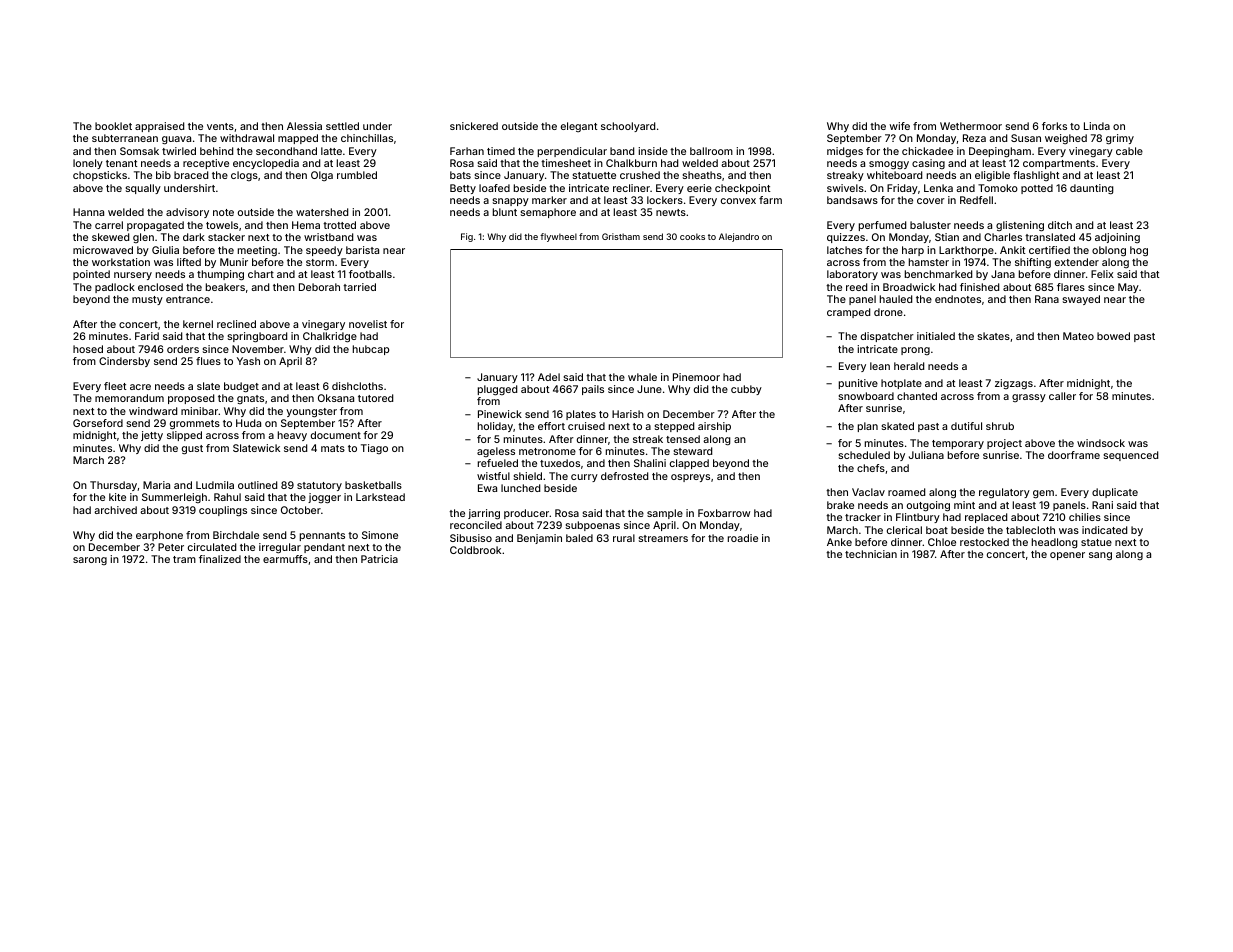  I want to click on caller, so click(1062, 396).
